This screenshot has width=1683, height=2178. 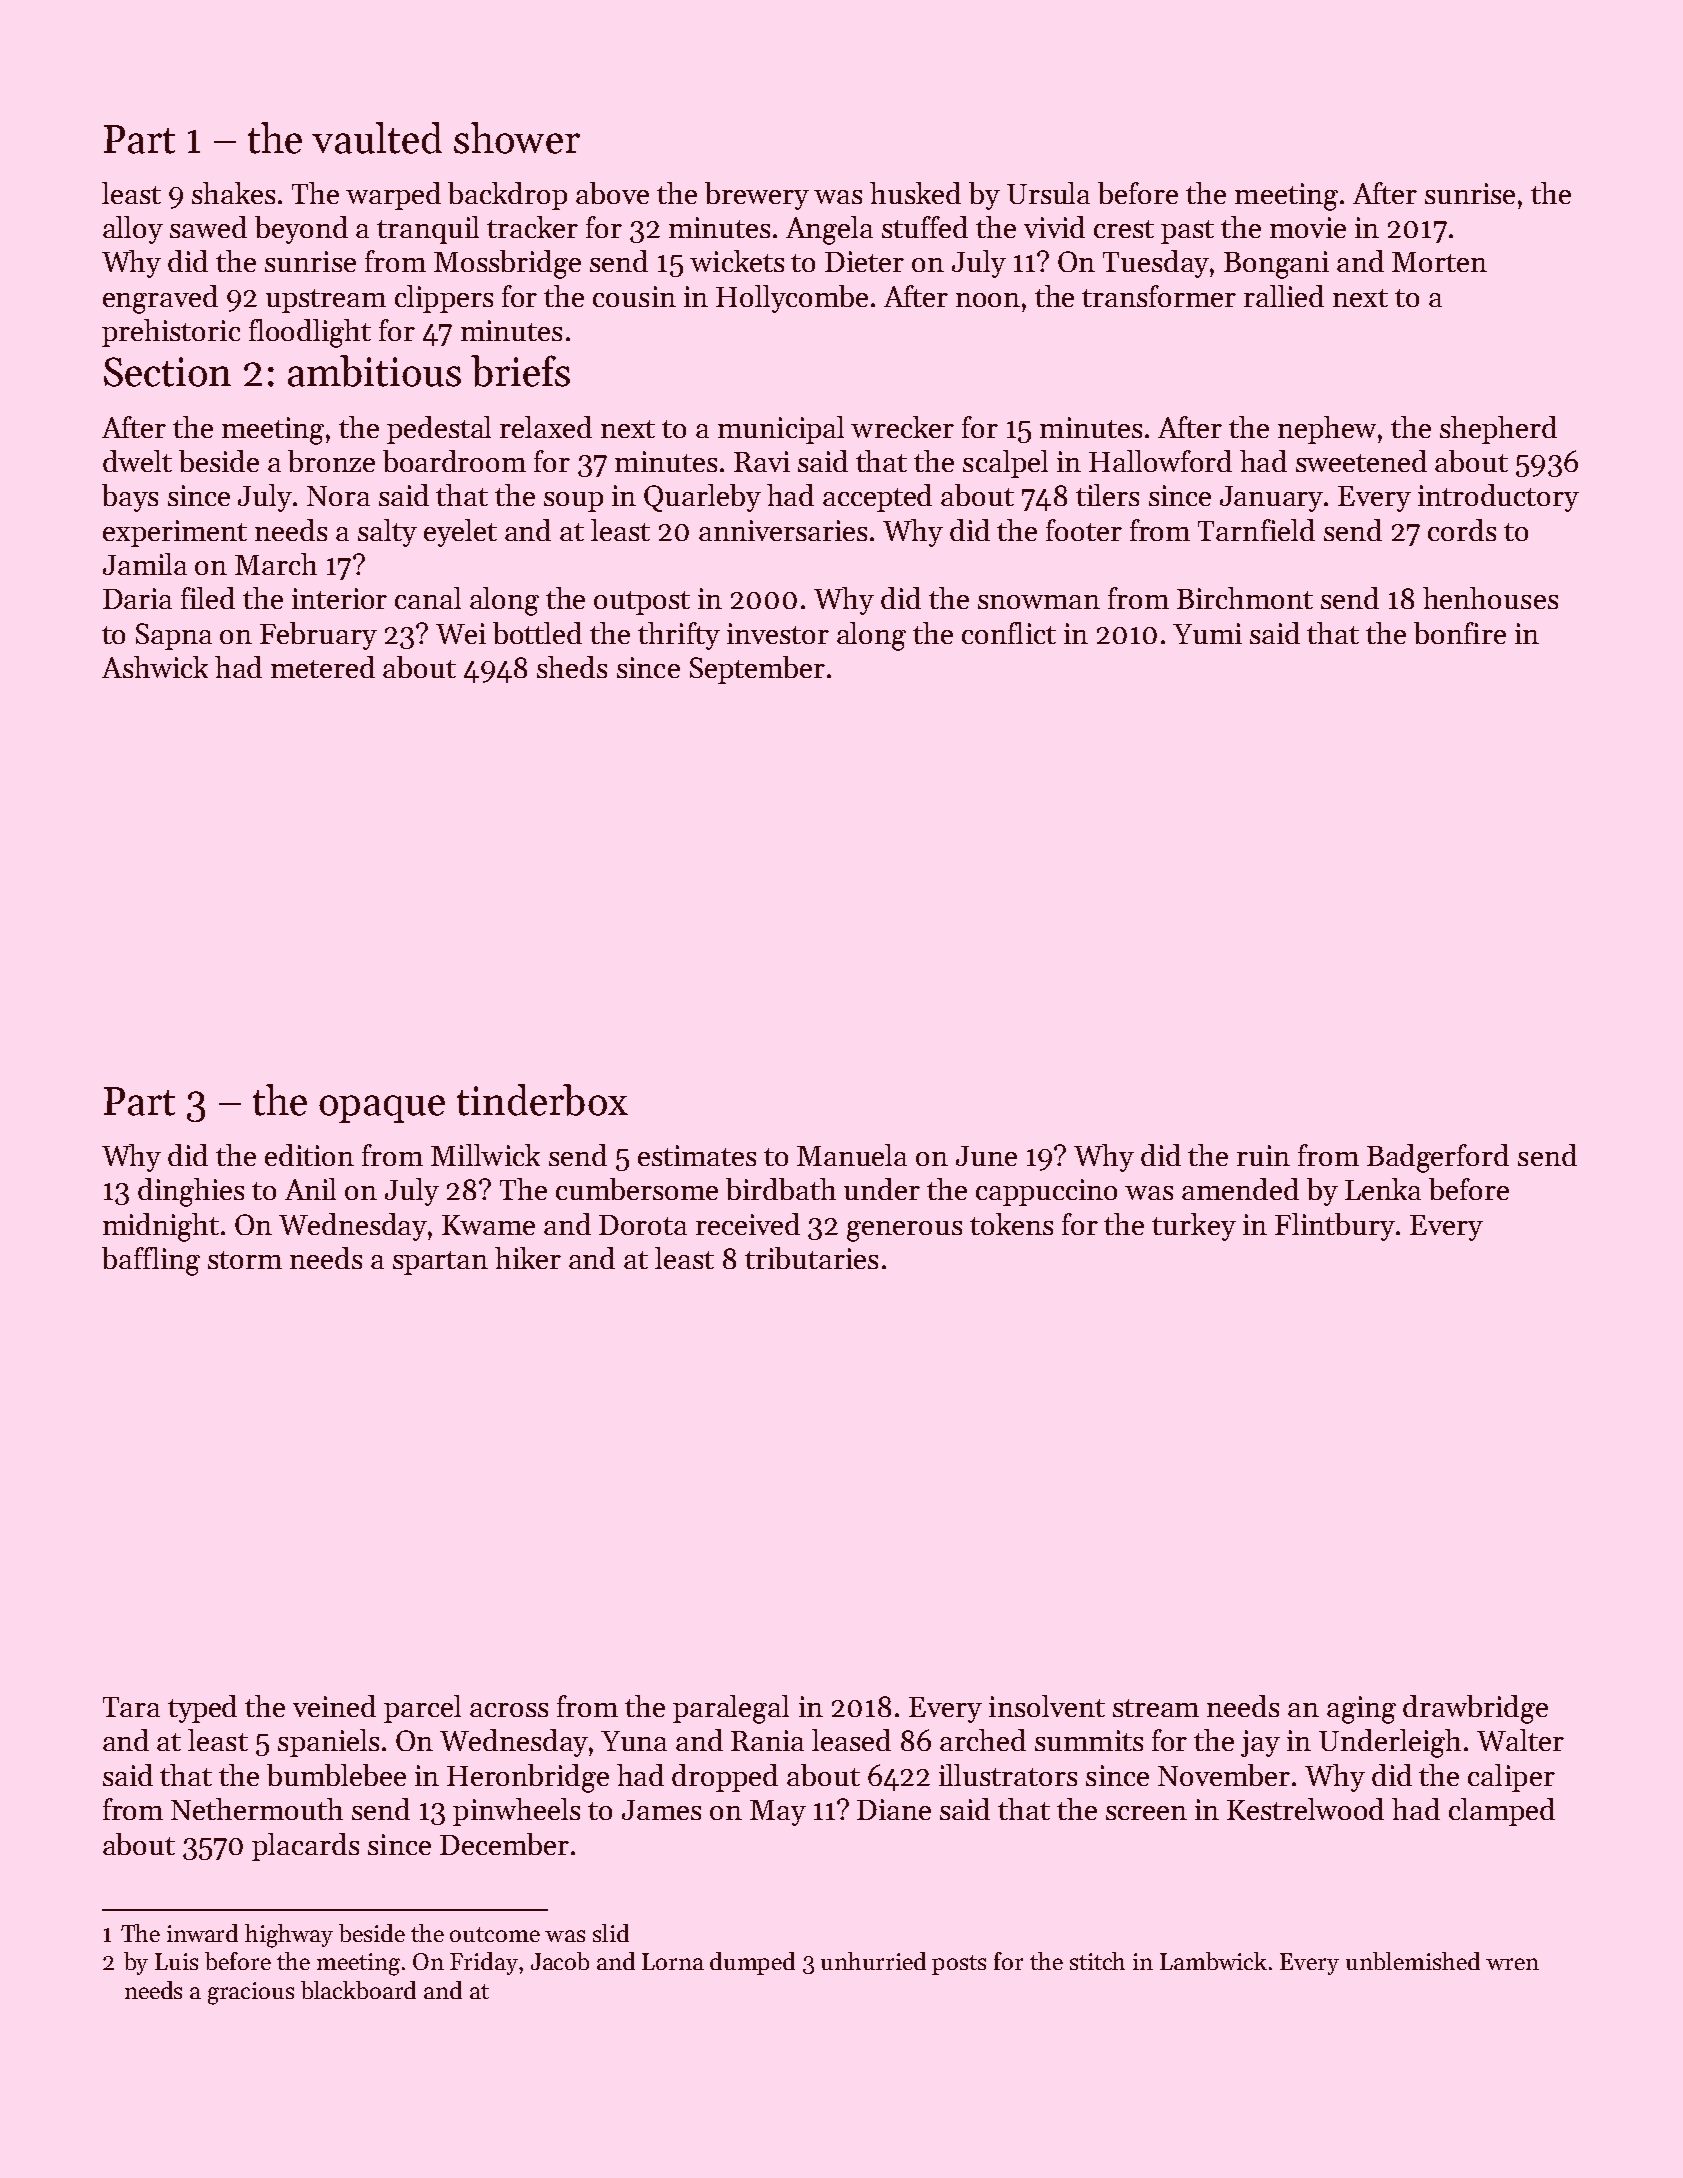 I want to click on Hollycombe, so click(x=792, y=299).
